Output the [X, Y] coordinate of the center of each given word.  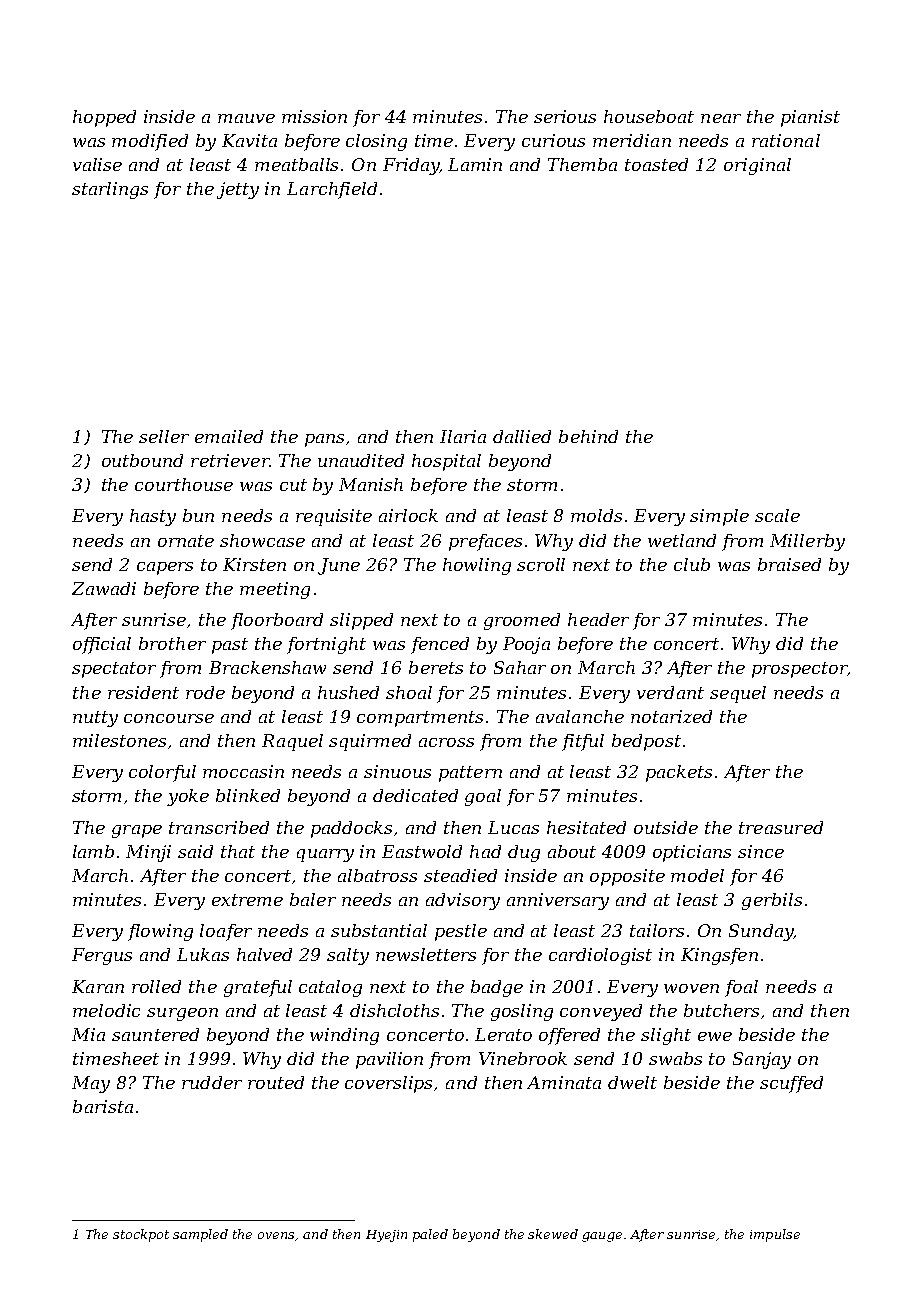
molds [596, 515]
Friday [411, 166]
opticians [692, 853]
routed [276, 1082]
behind [588, 436]
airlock [408, 515]
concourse [169, 718]
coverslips [388, 1084]
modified [150, 142]
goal [483, 797]
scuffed [791, 1084]
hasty [153, 517]
